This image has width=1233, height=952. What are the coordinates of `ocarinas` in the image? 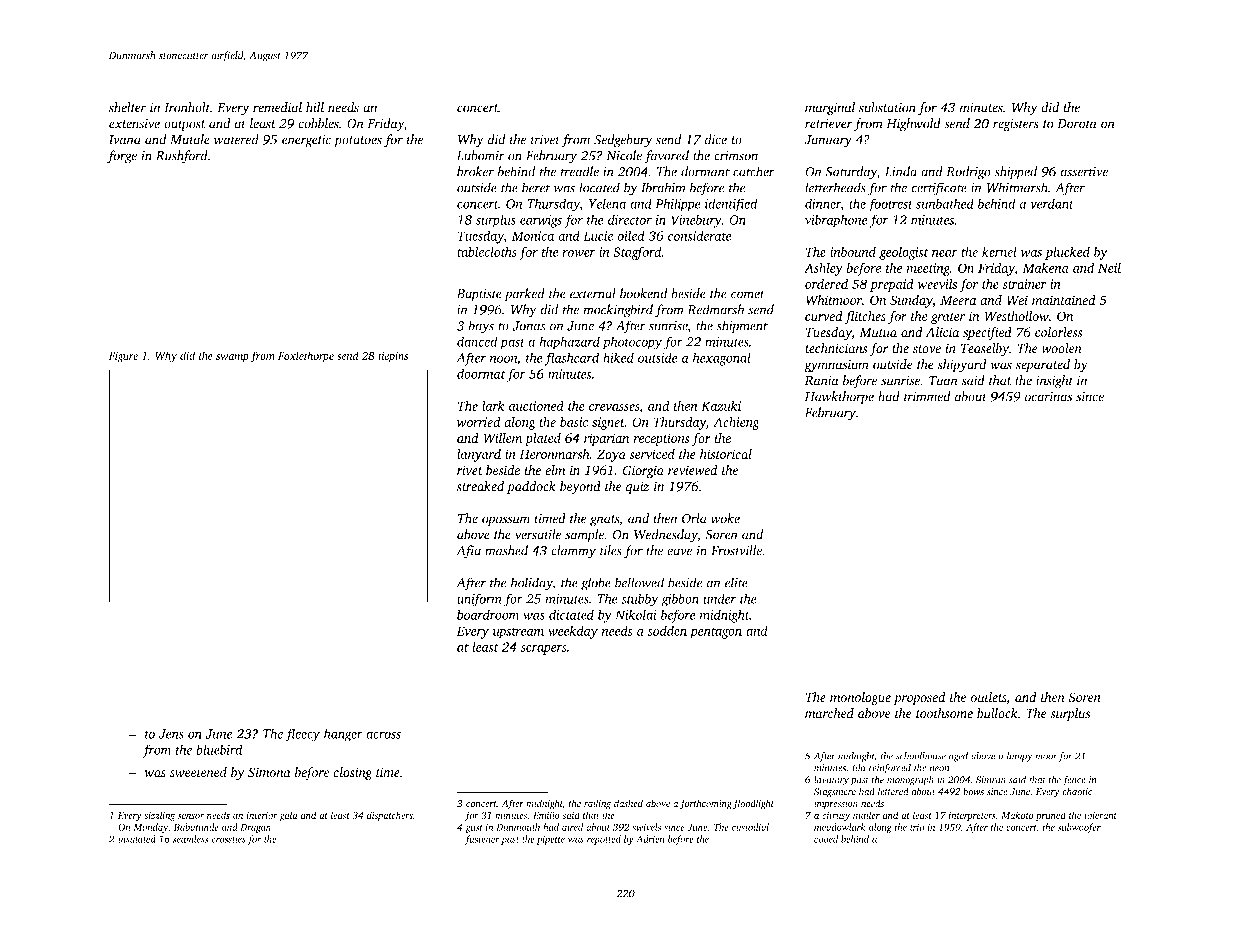 It's located at (1048, 397).
